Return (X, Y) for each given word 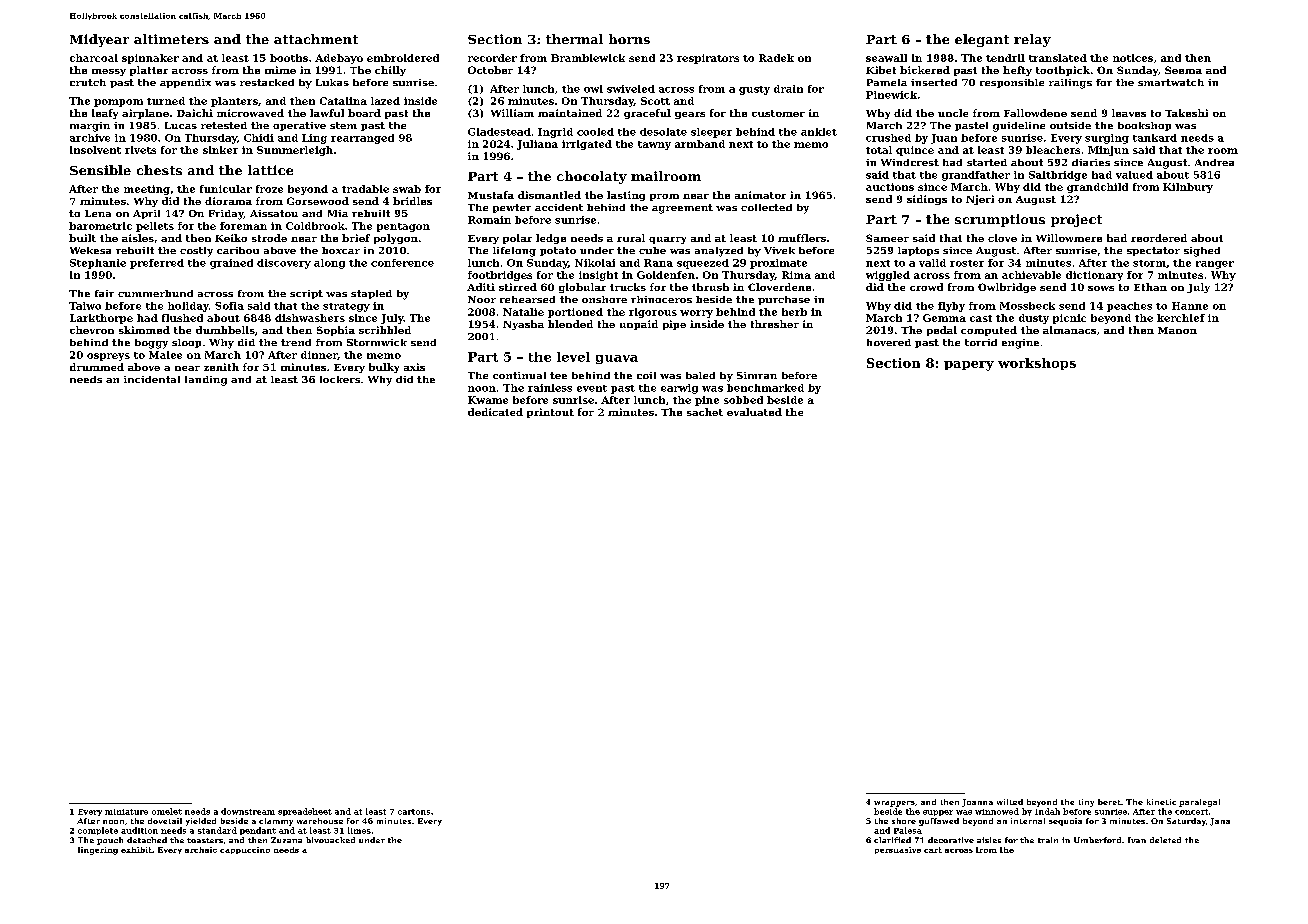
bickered (925, 70)
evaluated (754, 412)
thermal (574, 39)
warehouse (320, 821)
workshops (1037, 364)
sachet (705, 412)
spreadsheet (305, 812)
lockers (340, 379)
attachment (316, 39)
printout (550, 413)
